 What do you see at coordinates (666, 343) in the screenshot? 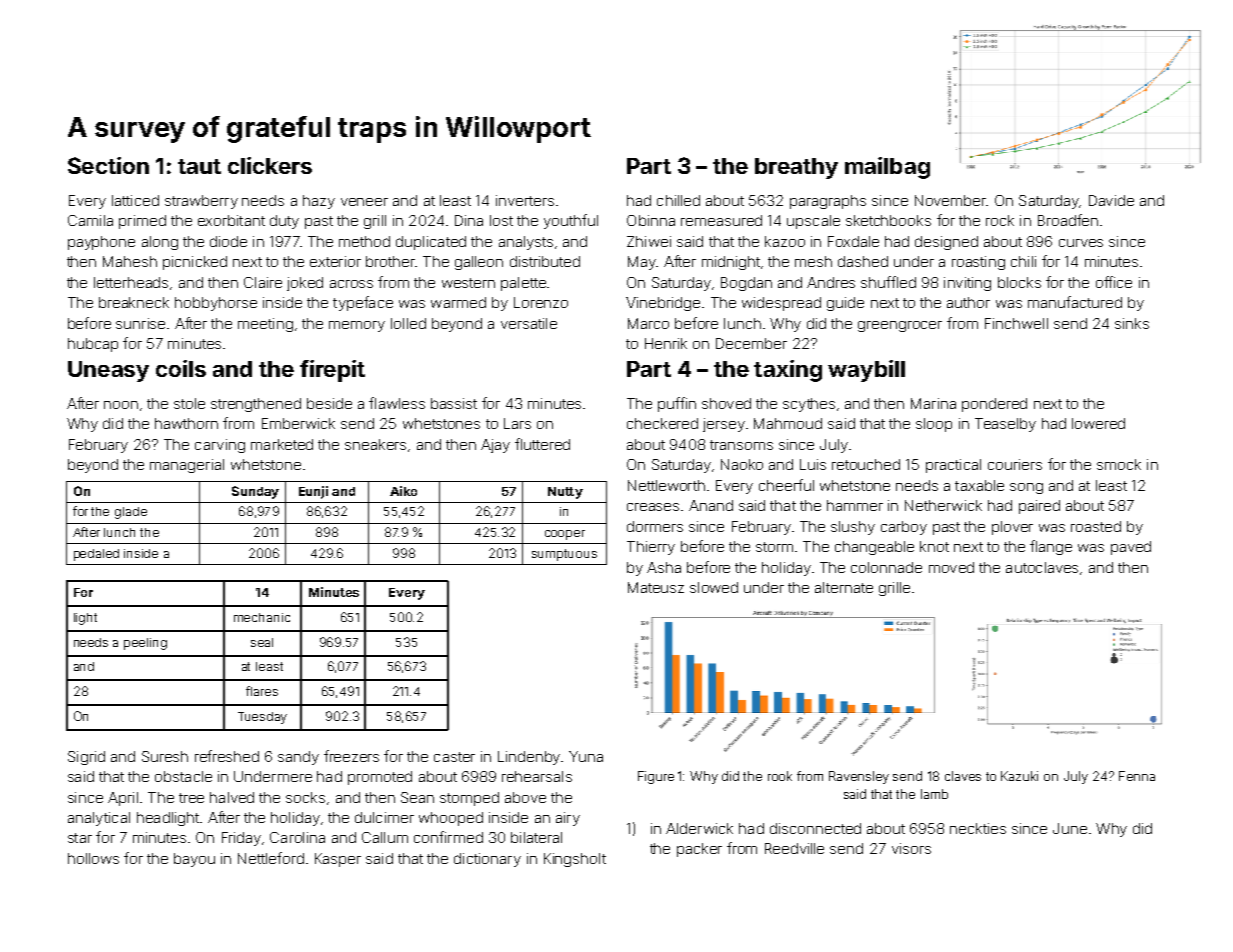
I see `Henrik` at bounding box center [666, 343].
